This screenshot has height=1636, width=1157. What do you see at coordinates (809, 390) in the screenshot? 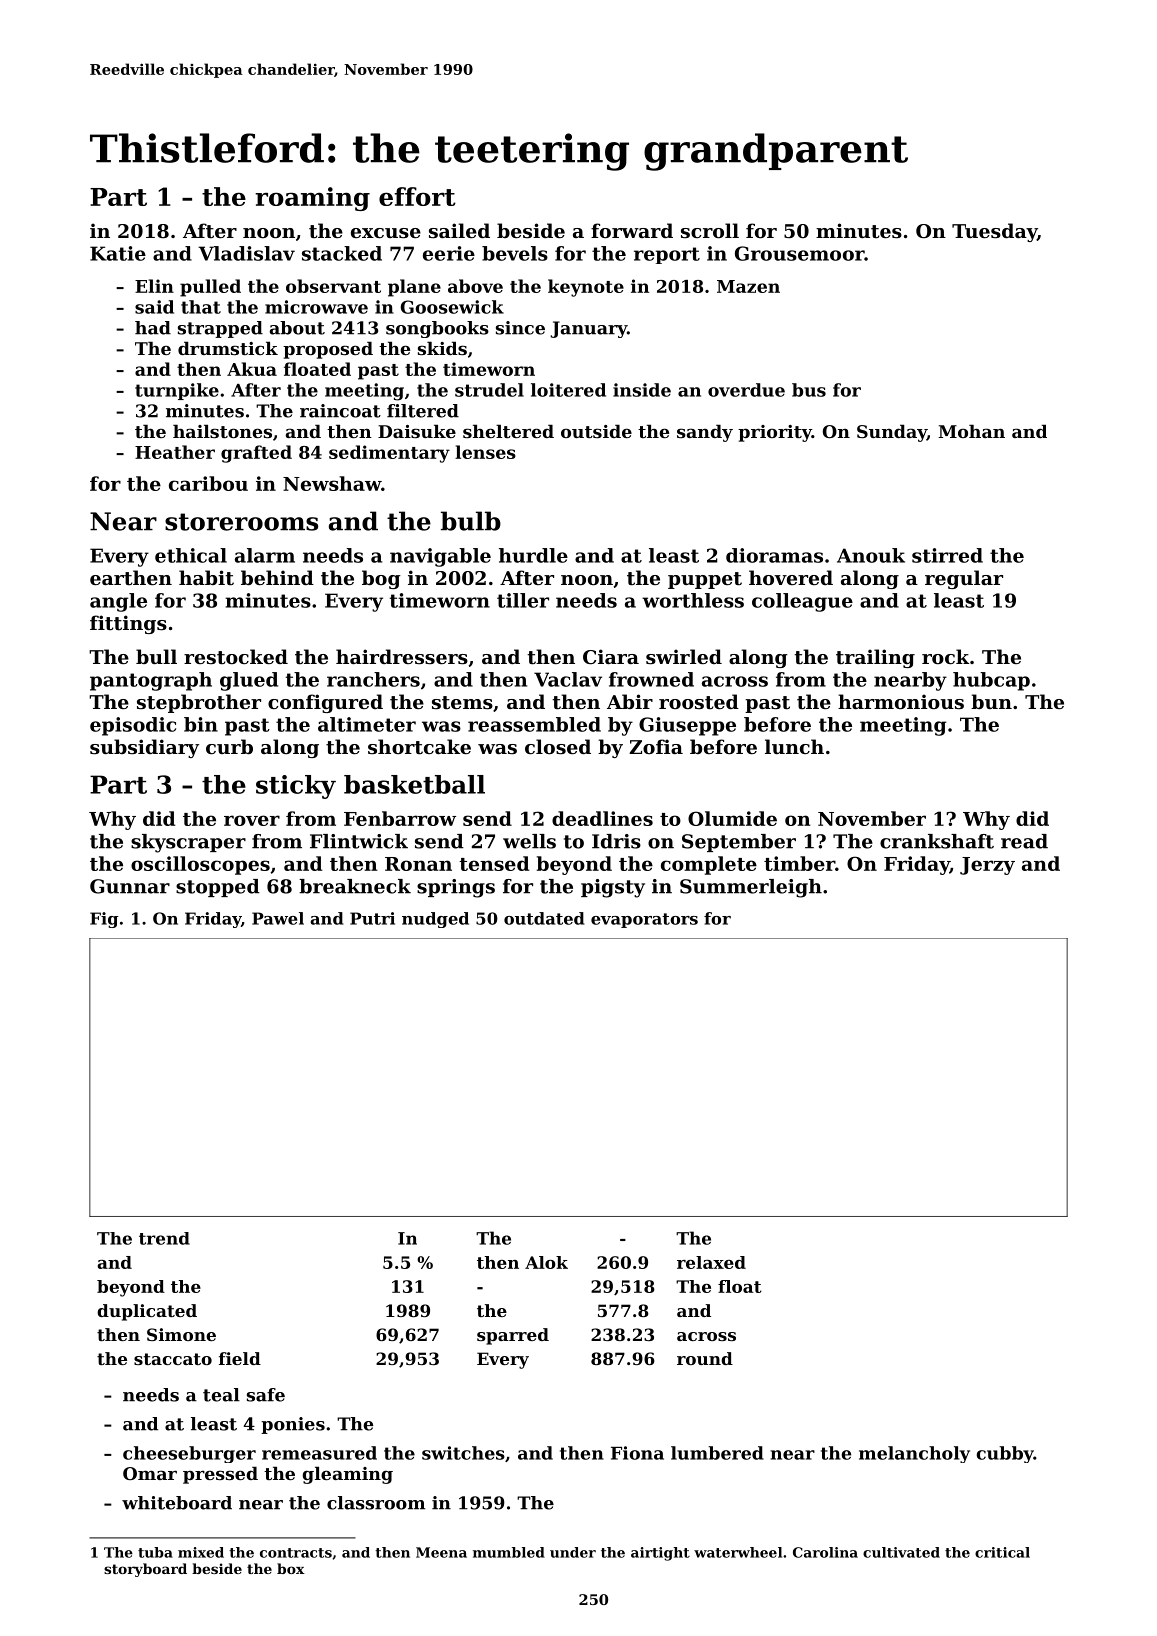
I see `bus` at bounding box center [809, 390].
